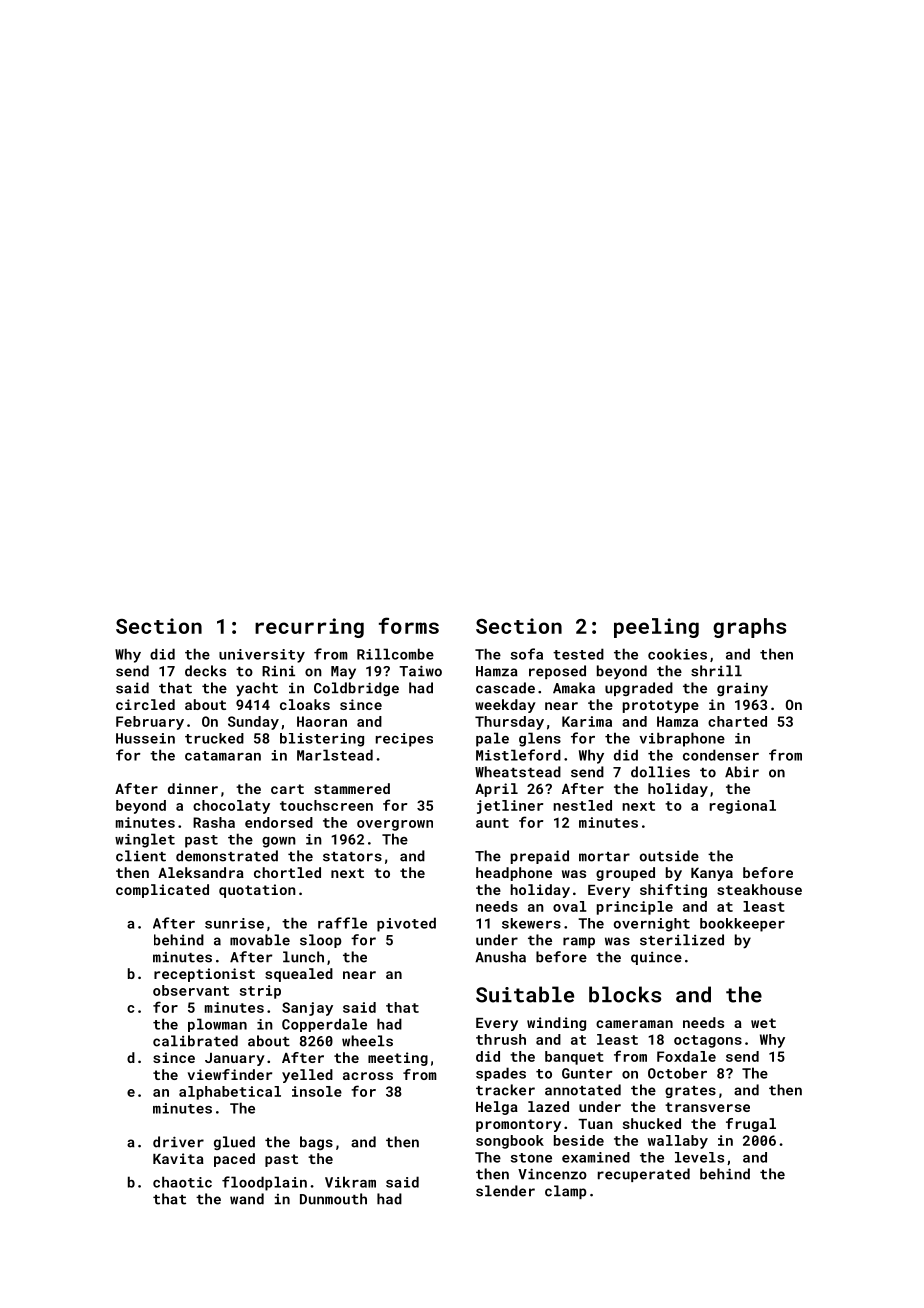 This screenshot has width=924, height=1308. Describe the element at coordinates (566, 1192) in the screenshot. I see `clamp` at that location.
